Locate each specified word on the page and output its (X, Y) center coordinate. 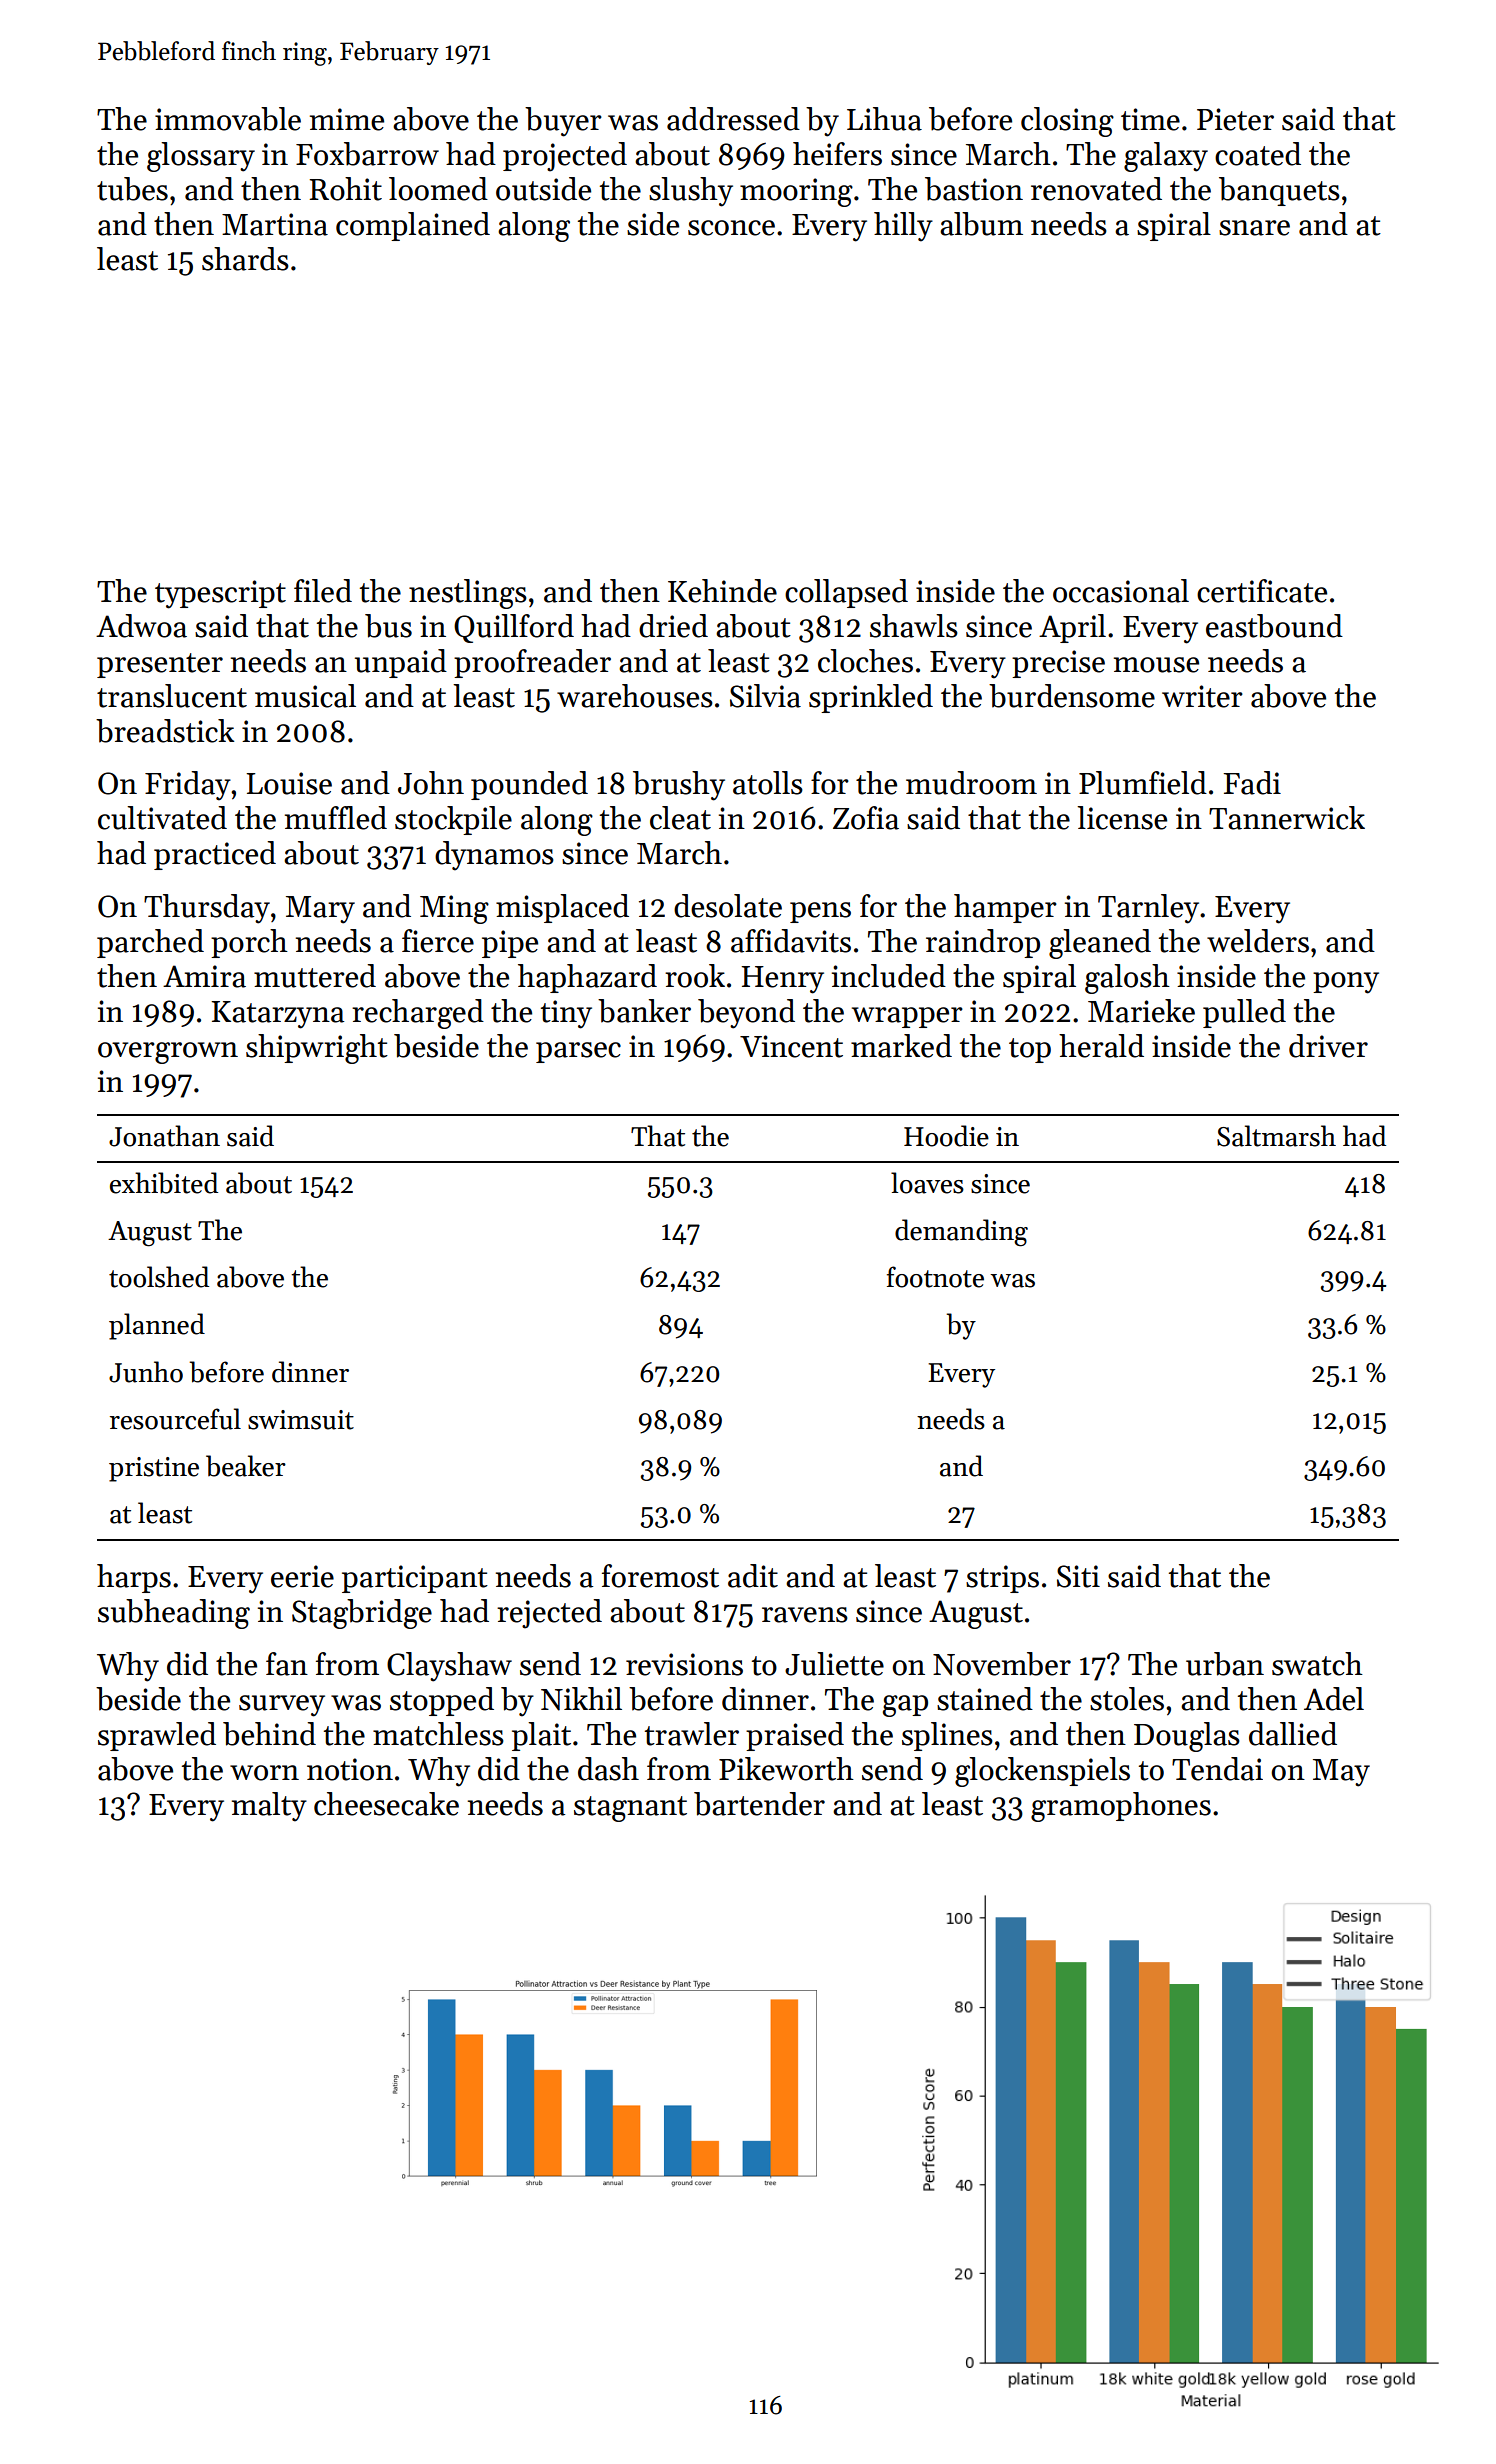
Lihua (884, 119)
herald (1101, 1046)
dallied (1293, 1734)
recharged (418, 1014)
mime (347, 119)
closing (1067, 122)
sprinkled (871, 698)
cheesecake (386, 1804)
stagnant (630, 1809)
